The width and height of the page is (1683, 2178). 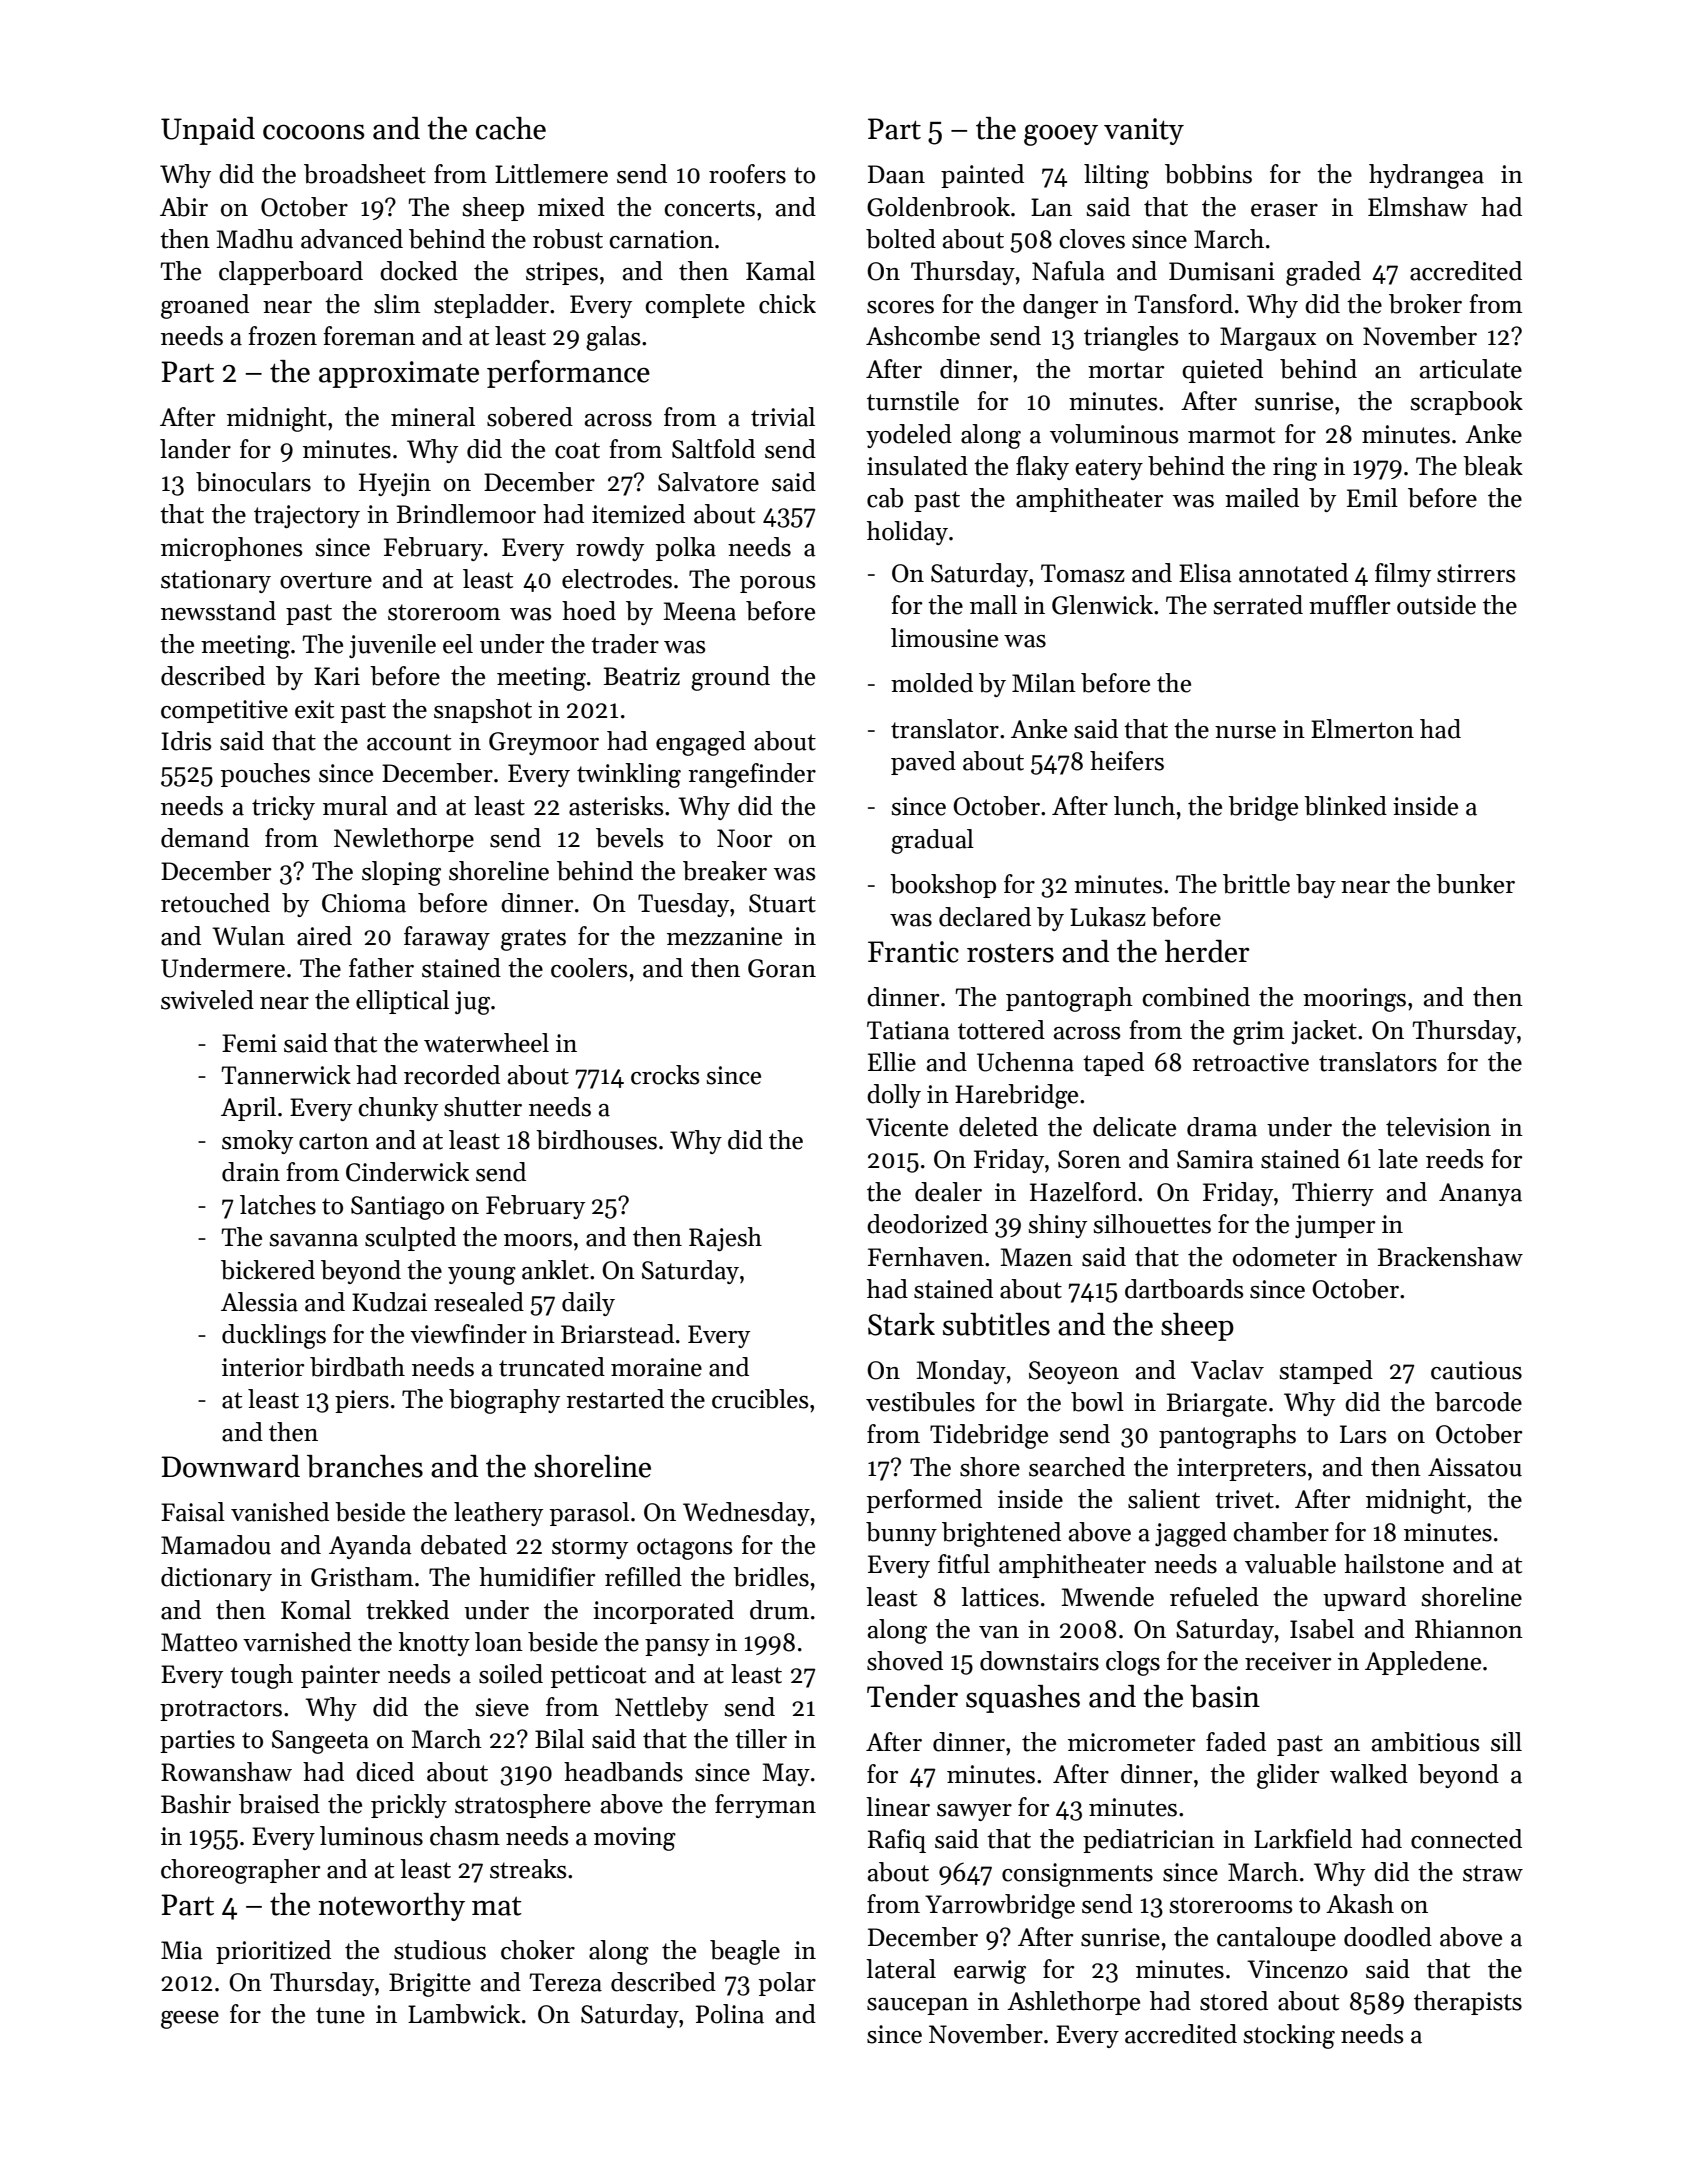 I want to click on moving, so click(x=635, y=1839).
